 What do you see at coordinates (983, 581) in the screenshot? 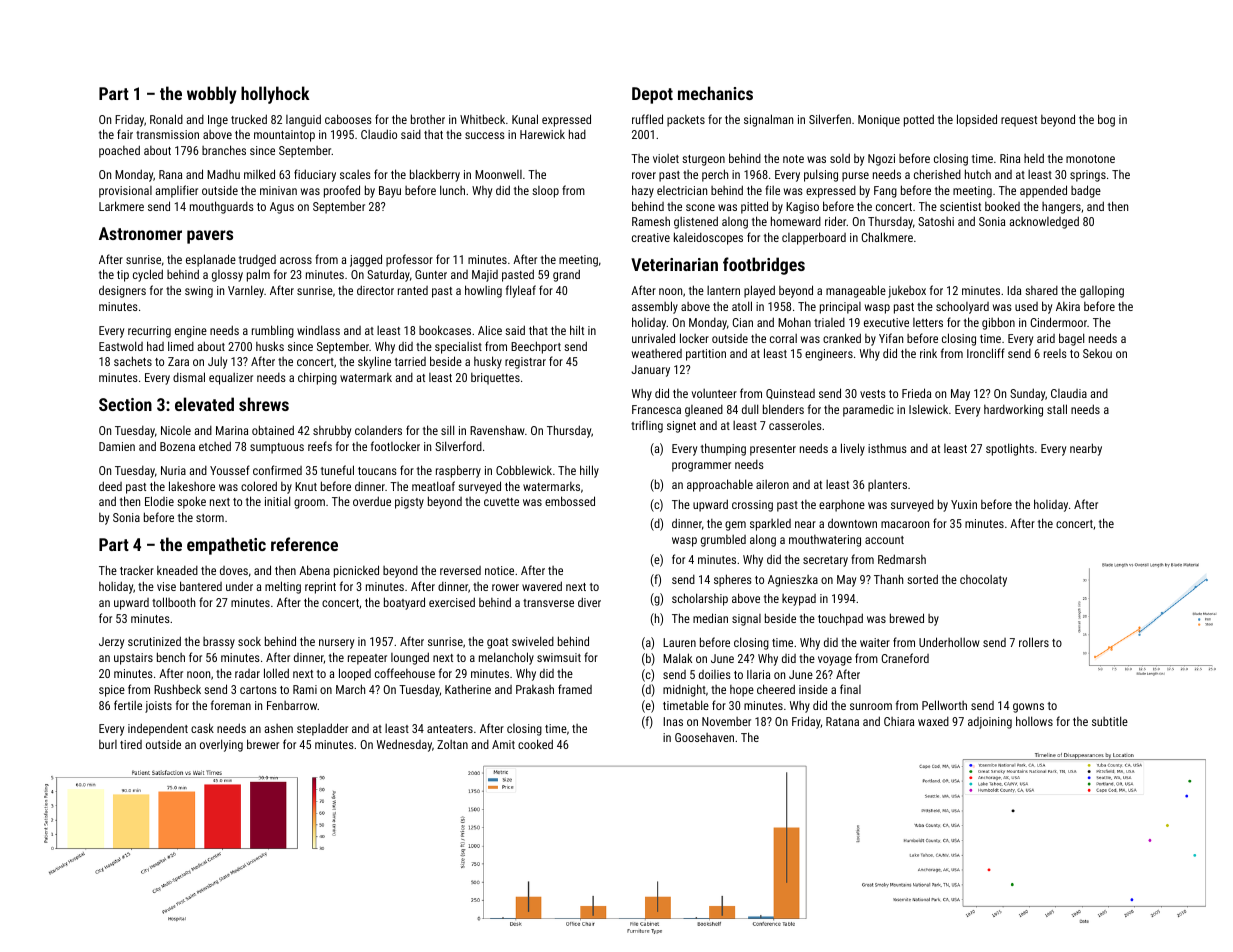
I see `chocolaty` at bounding box center [983, 581].
